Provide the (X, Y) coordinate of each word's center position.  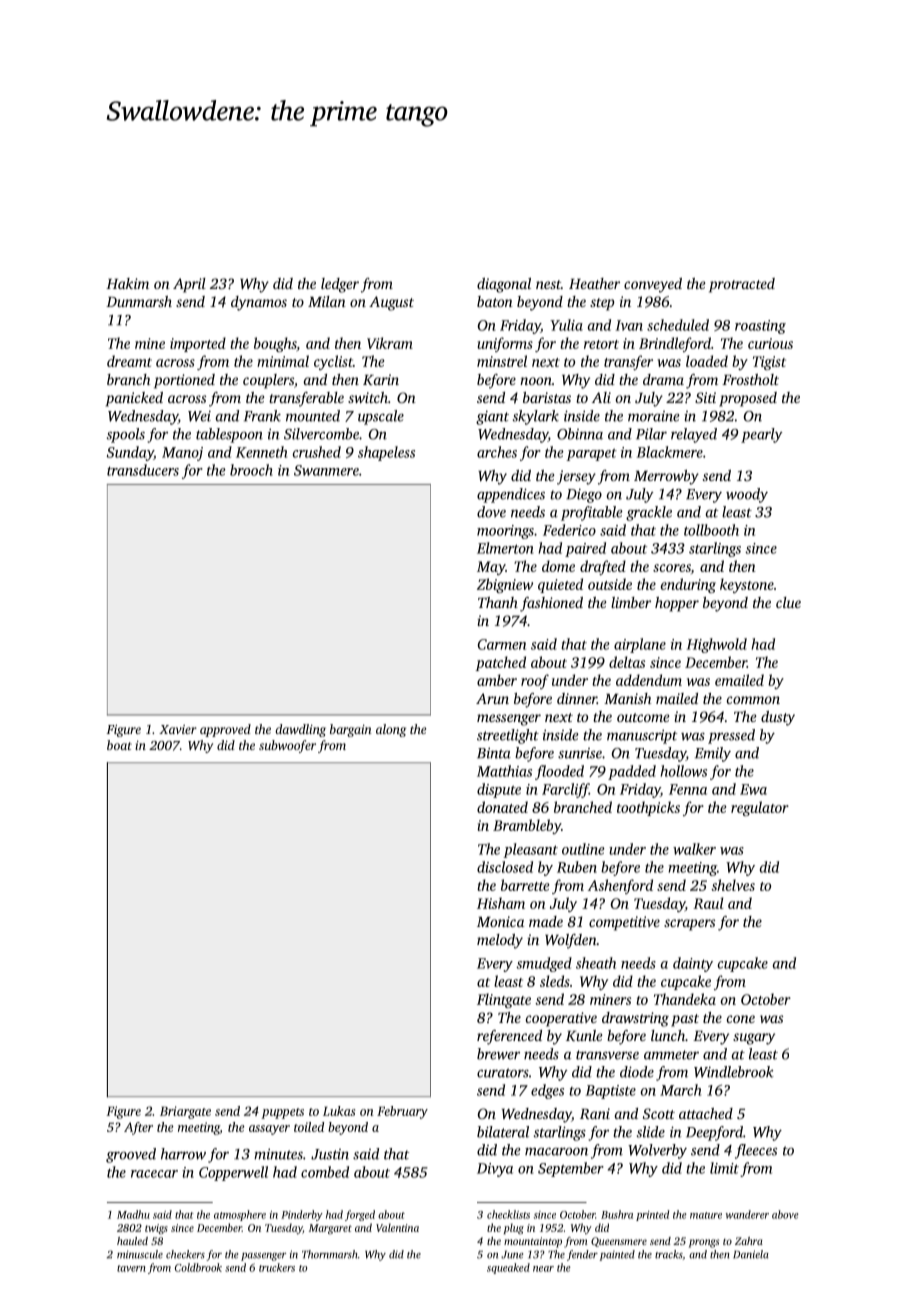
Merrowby (666, 477)
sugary (754, 1039)
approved (225, 730)
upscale (381, 417)
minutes (278, 1154)
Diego (584, 495)
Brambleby (527, 826)
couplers (268, 381)
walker (694, 849)
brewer (498, 1054)
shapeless (386, 453)
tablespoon (229, 435)
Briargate (185, 1112)
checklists (508, 1214)
